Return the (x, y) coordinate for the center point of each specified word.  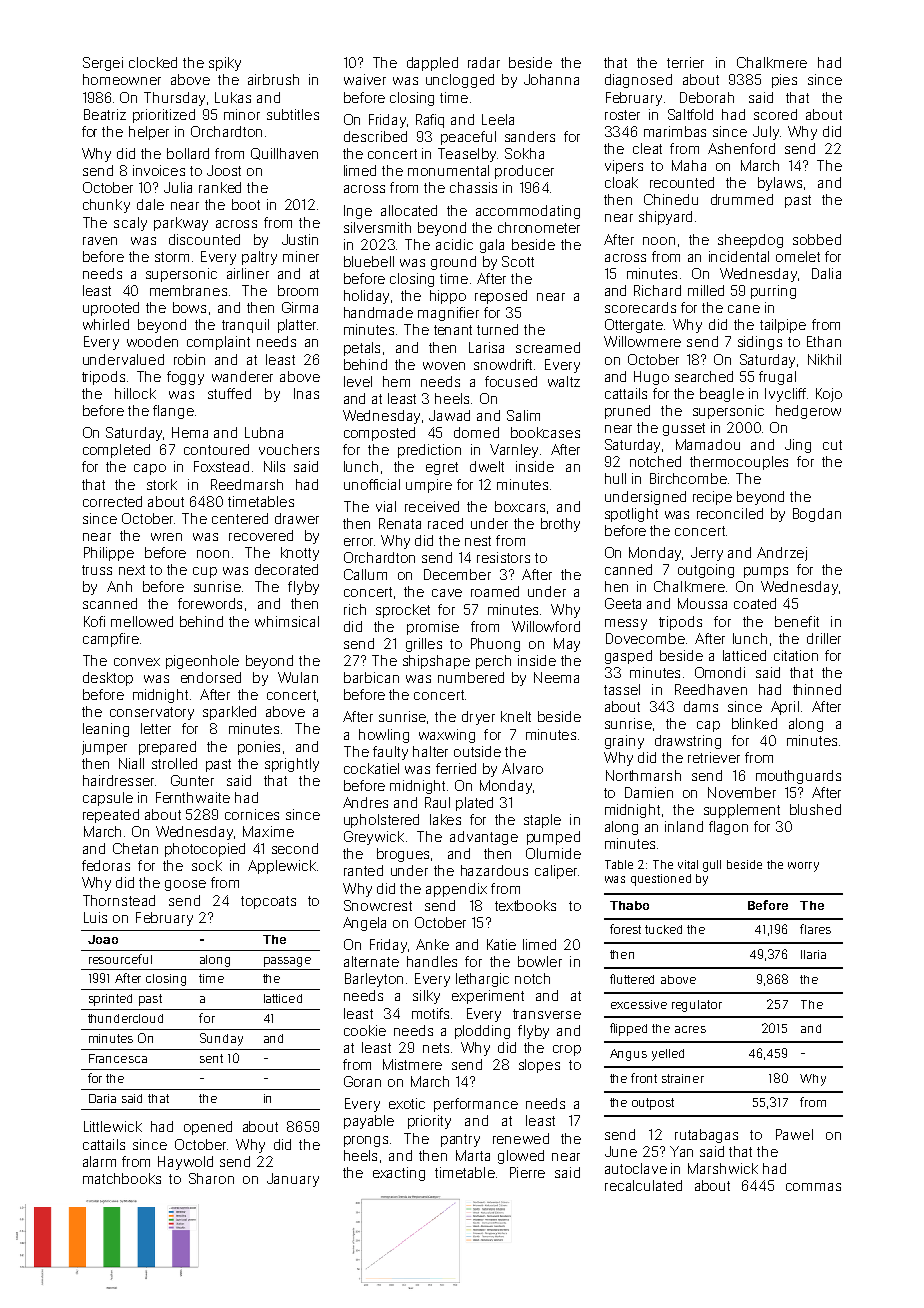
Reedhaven (711, 689)
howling (384, 736)
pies (784, 81)
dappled (432, 64)
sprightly (292, 765)
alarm (99, 1161)
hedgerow (808, 412)
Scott (518, 261)
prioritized (164, 116)
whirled (106, 324)
